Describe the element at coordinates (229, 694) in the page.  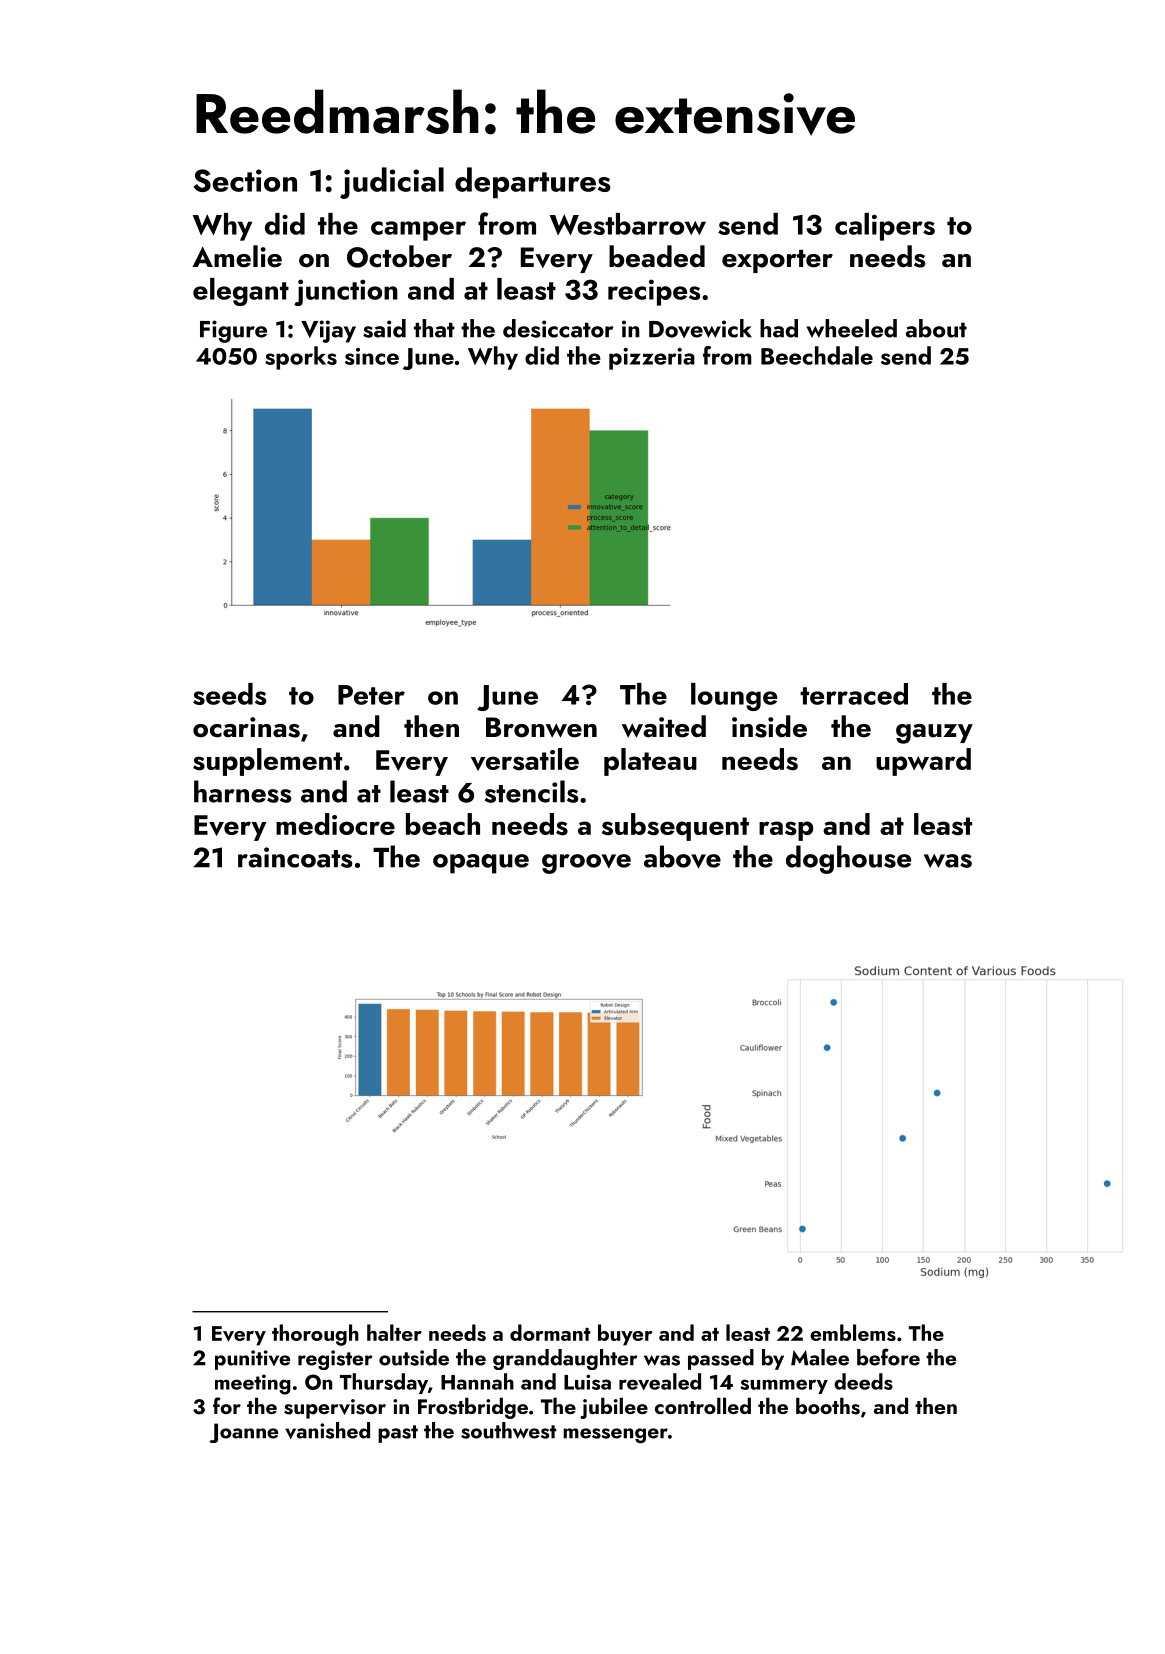
I see `seeds` at that location.
